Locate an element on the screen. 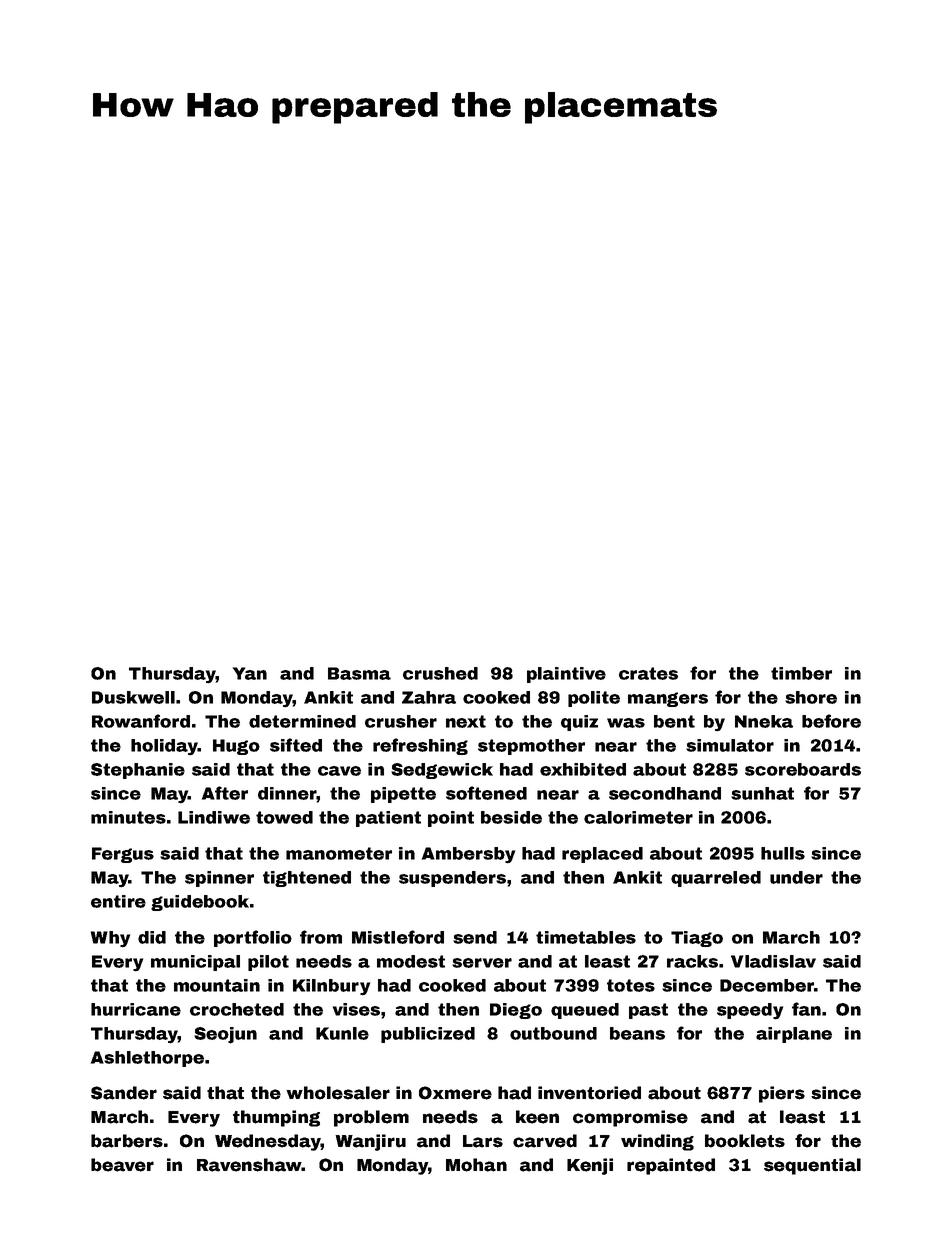 The width and height of the screenshot is (952, 1233). simulator is located at coordinates (730, 745).
